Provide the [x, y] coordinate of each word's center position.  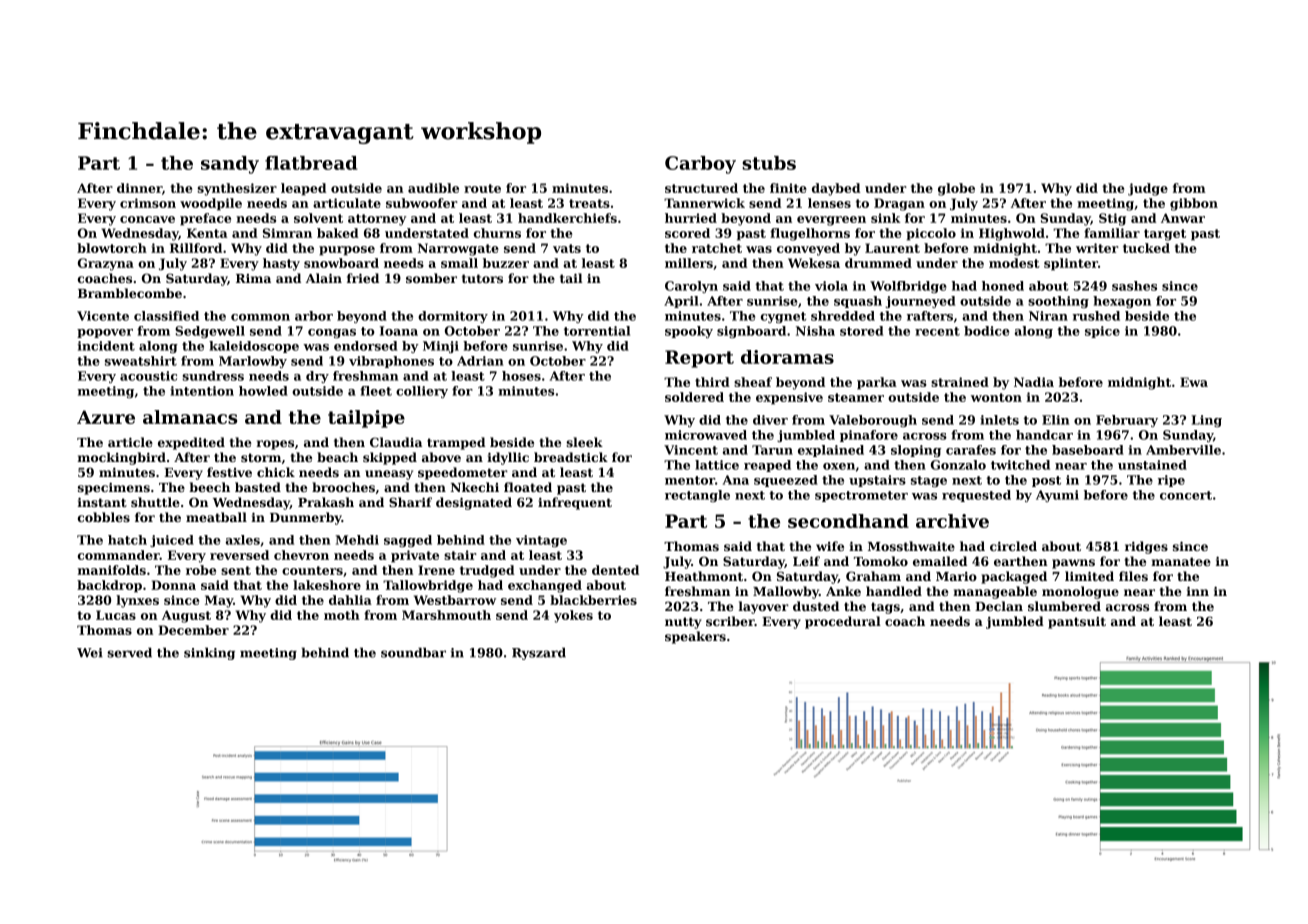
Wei [90, 653]
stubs [769, 163]
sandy [230, 165]
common [260, 317]
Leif [806, 561]
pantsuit [1077, 623]
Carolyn [691, 287]
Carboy [700, 165]
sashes [1134, 286]
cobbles [104, 517]
